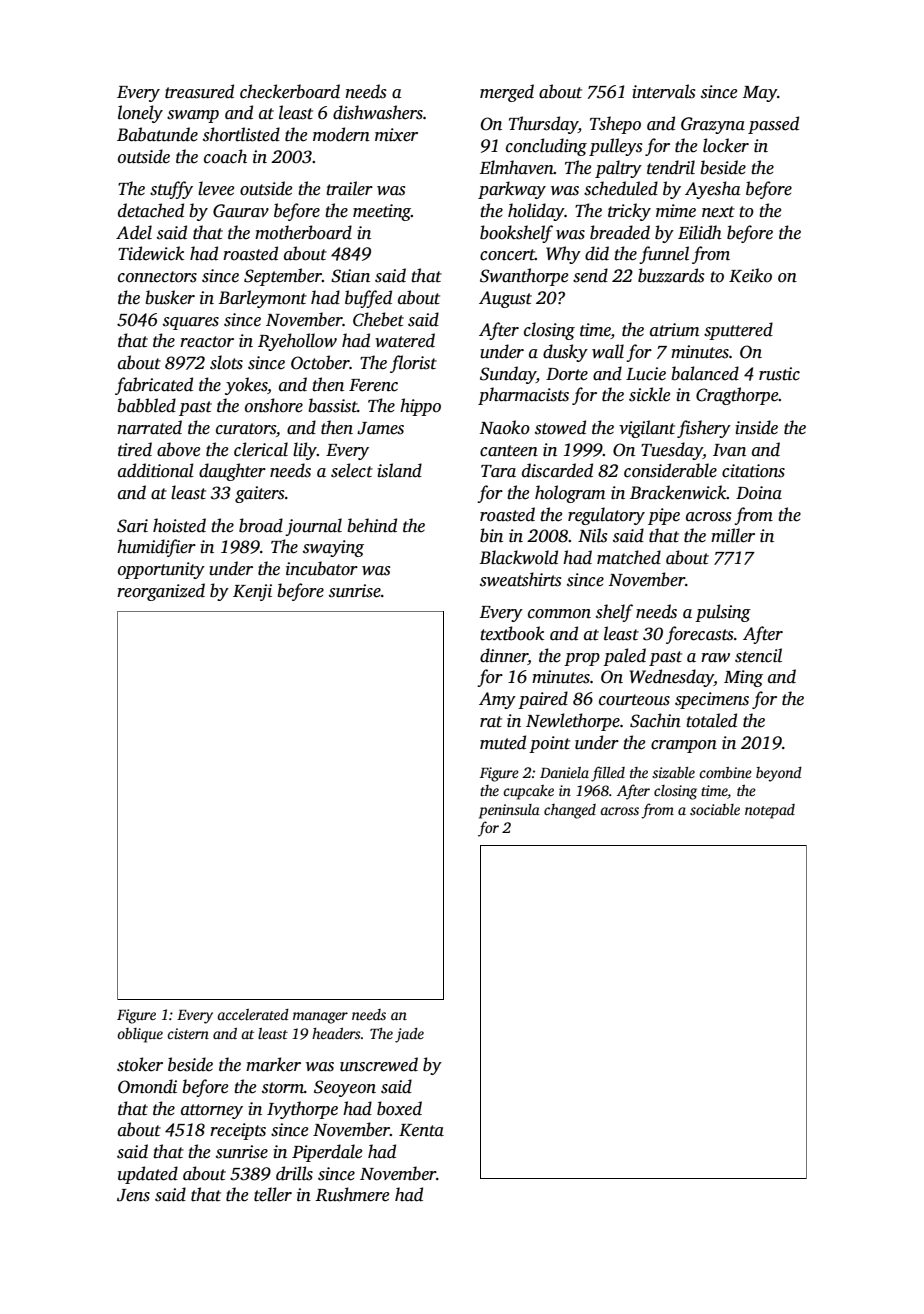  Describe the element at coordinates (779, 374) in the screenshot. I see `rustic` at that location.
